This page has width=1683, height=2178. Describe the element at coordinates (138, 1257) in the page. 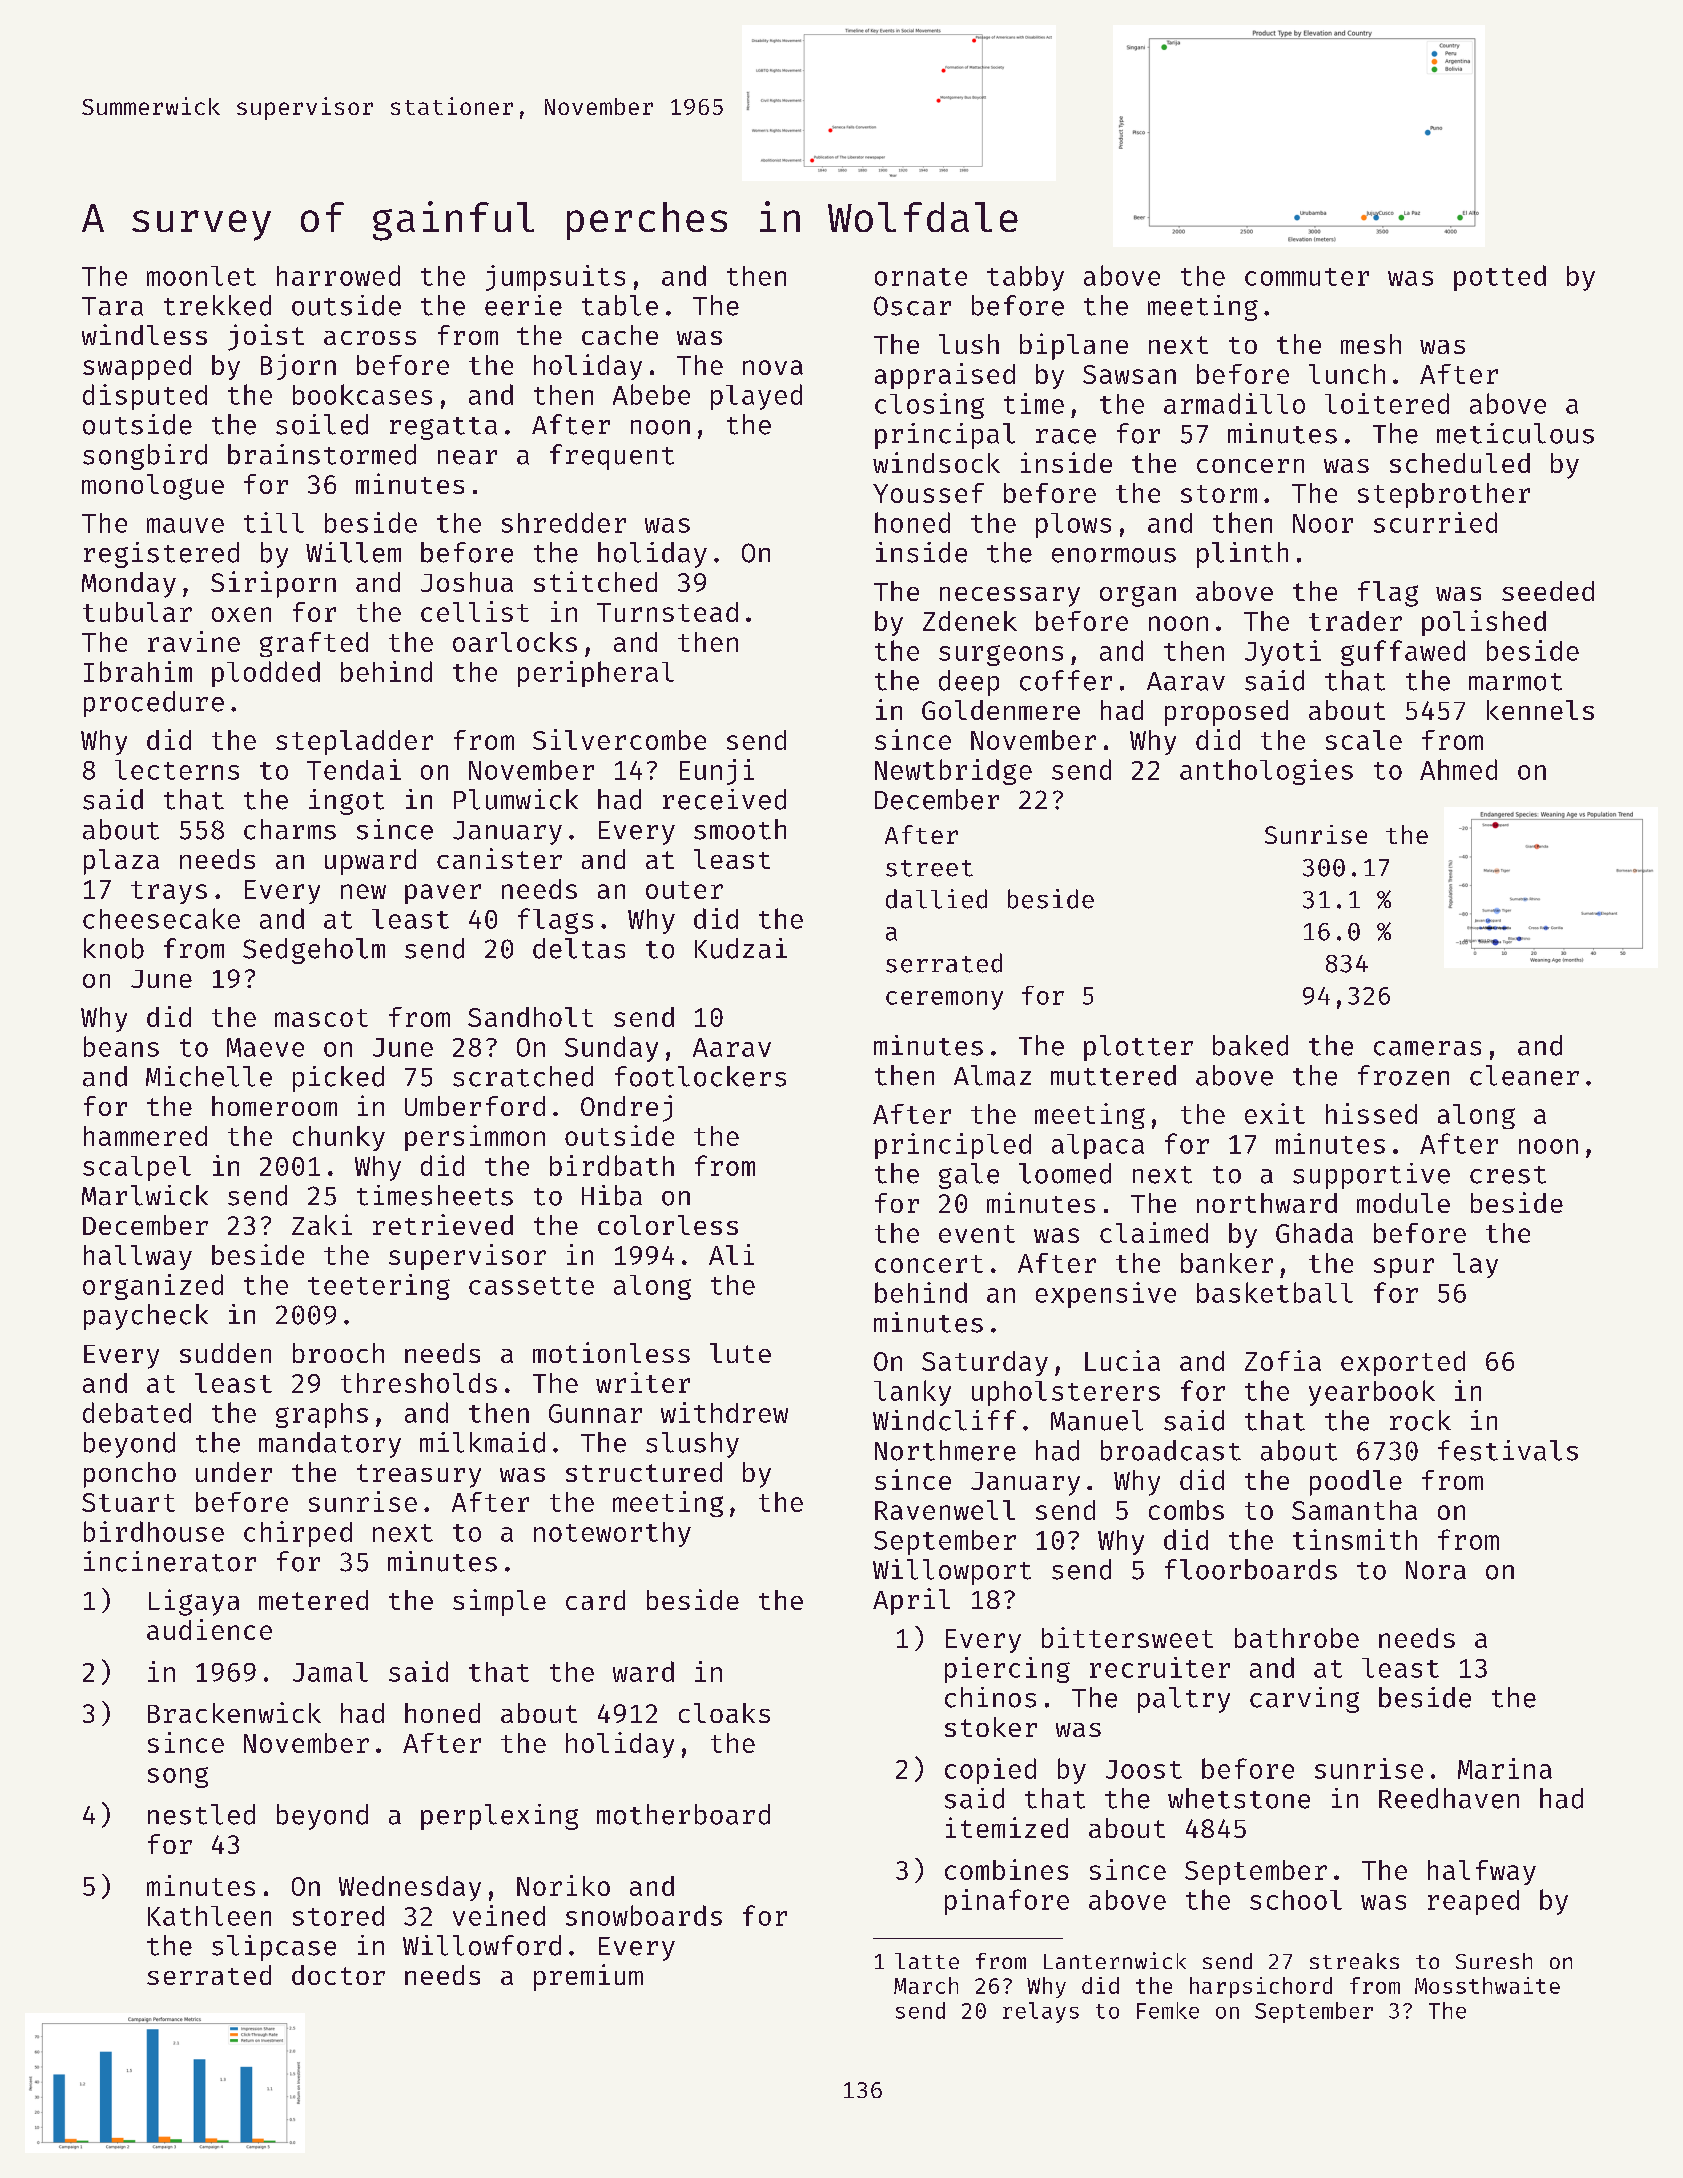

I see `hallway` at that location.
